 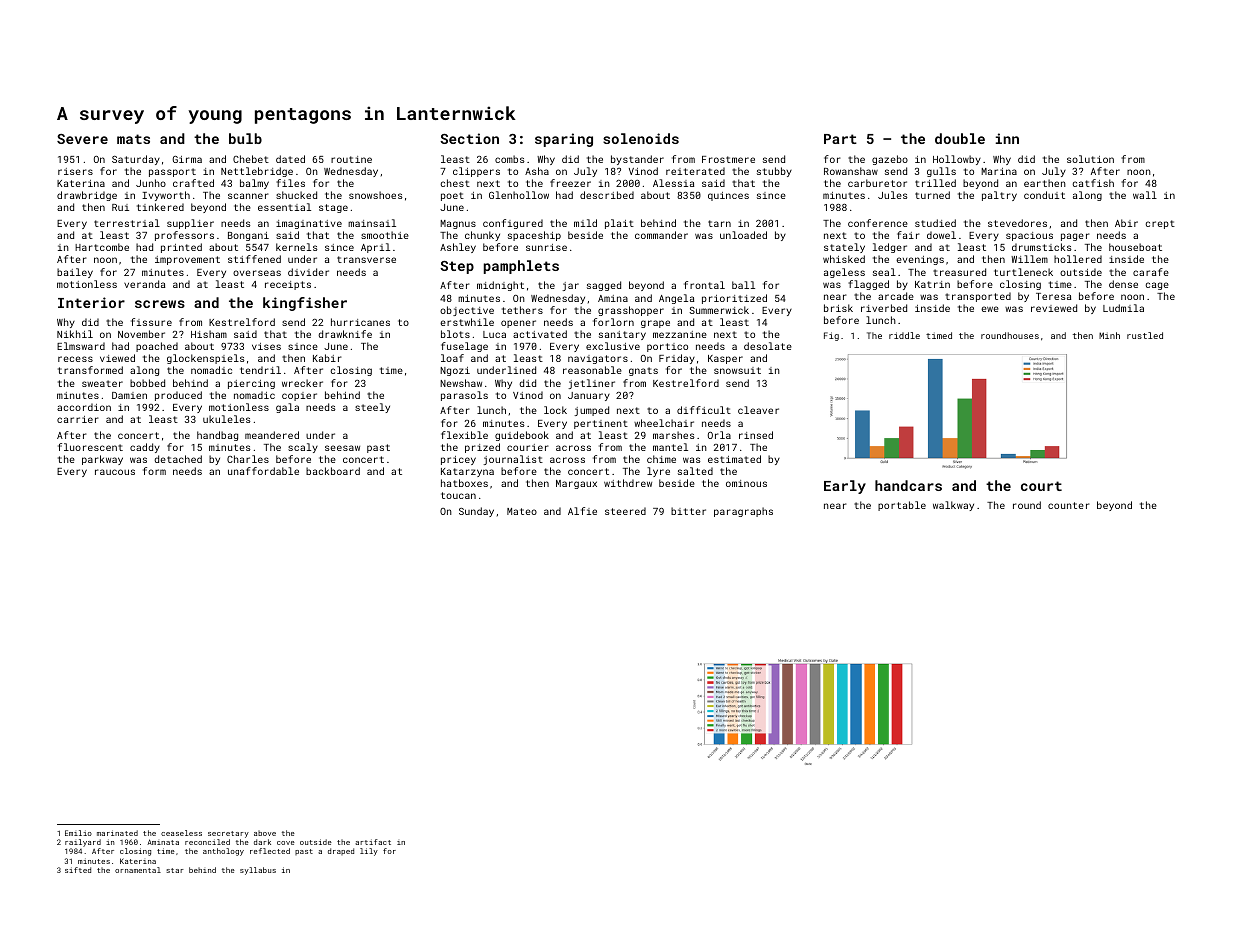 What do you see at coordinates (469, 138) in the screenshot?
I see `Section` at bounding box center [469, 138].
